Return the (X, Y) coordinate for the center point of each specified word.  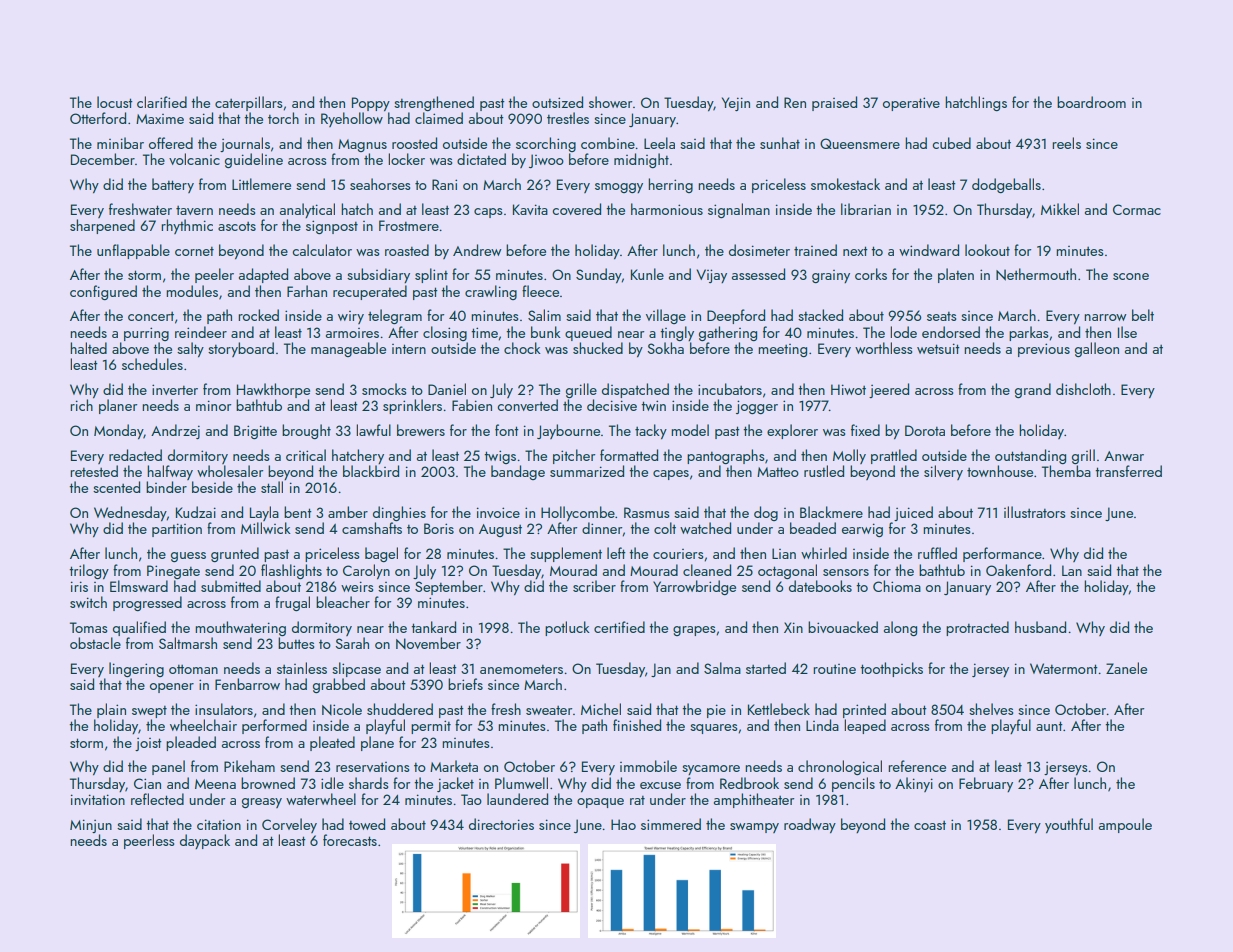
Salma (722, 668)
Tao (471, 799)
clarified (162, 102)
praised (834, 103)
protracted (977, 628)
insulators (224, 709)
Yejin (736, 104)
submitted (231, 586)
